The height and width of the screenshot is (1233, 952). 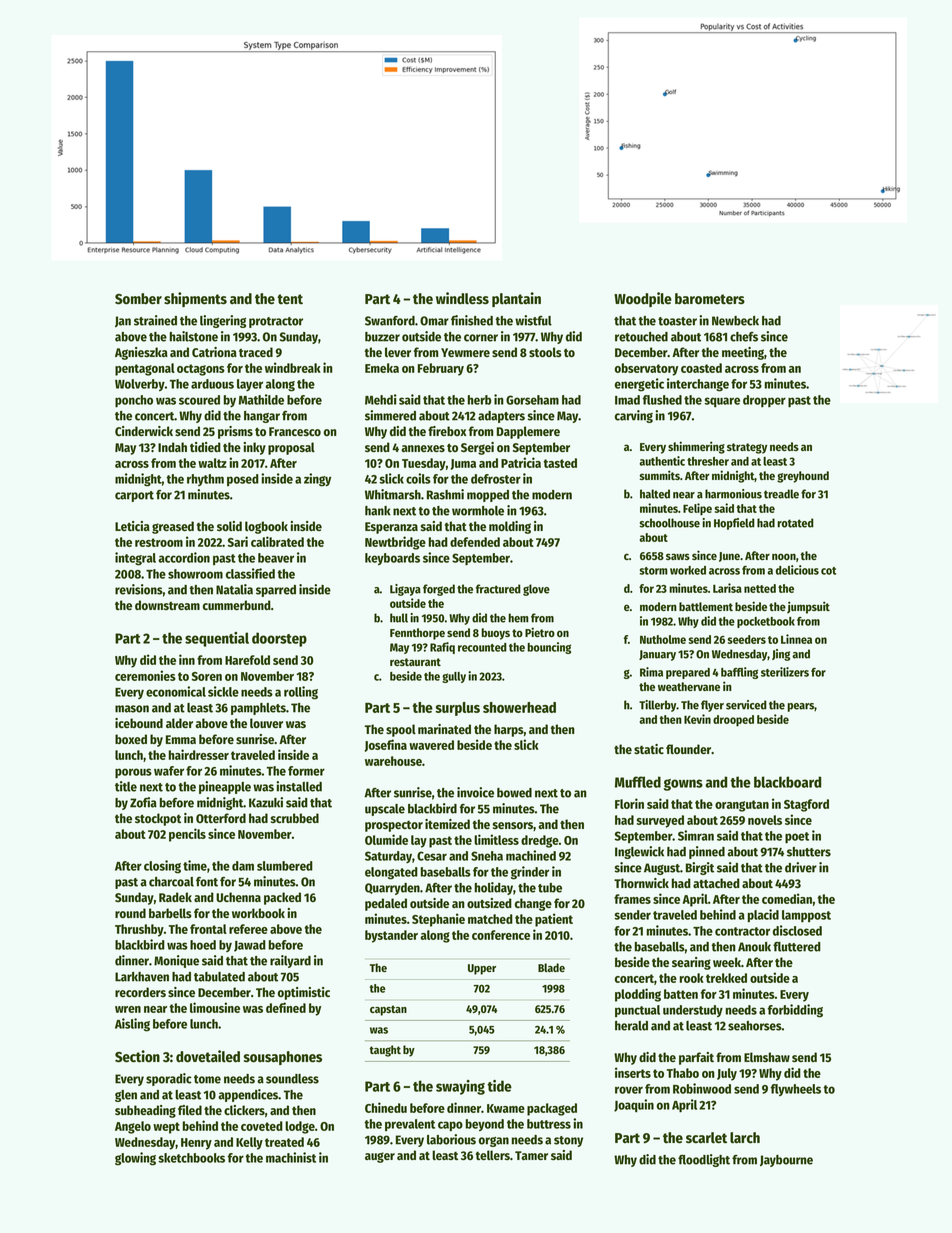 What do you see at coordinates (266, 723) in the screenshot?
I see `louver` at bounding box center [266, 723].
